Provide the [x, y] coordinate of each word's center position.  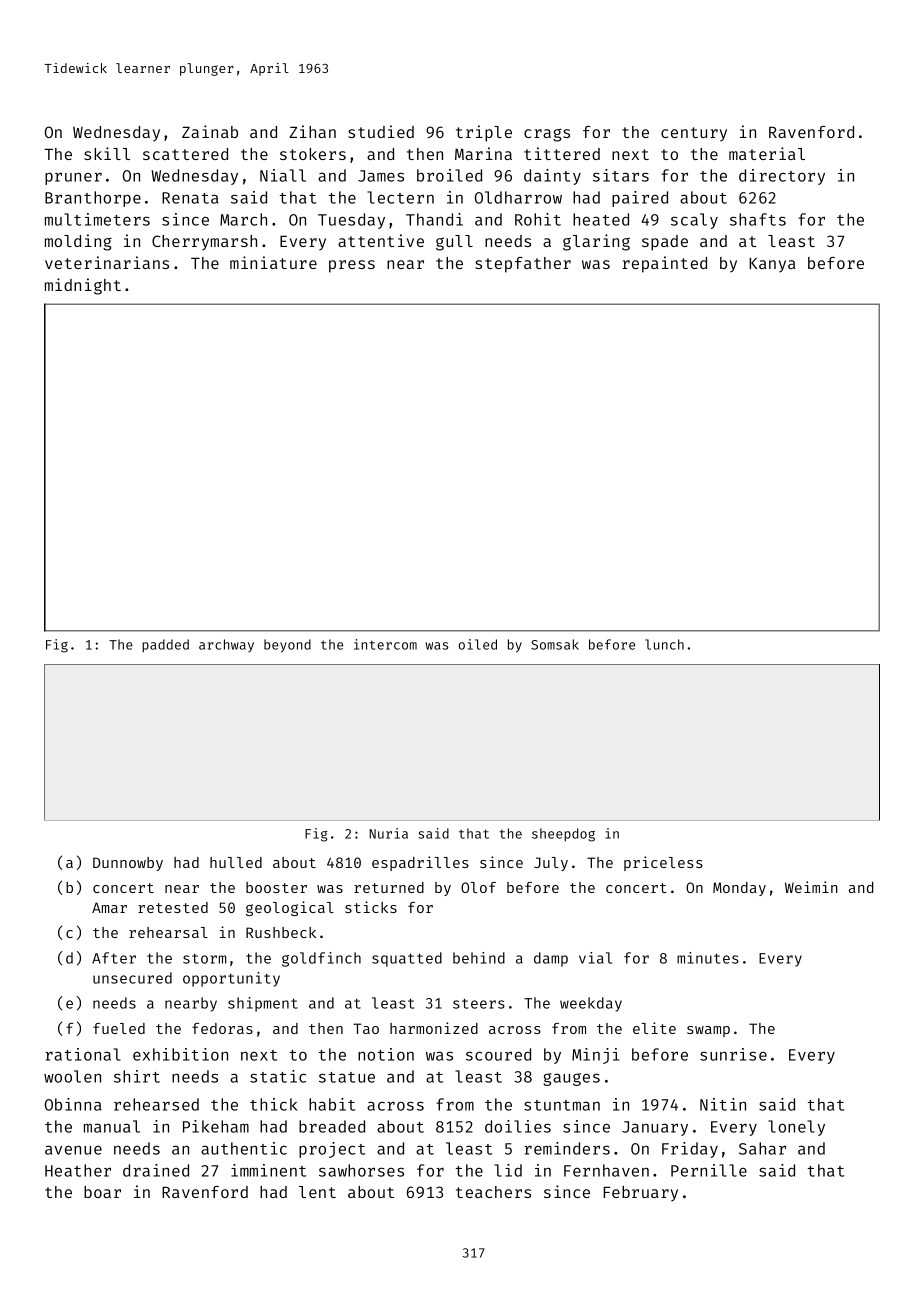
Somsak [555, 644]
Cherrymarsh [204, 243]
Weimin [811, 887]
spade [665, 243]
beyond [287, 646]
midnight [83, 286]
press [352, 266]
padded [165, 645]
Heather [78, 1170]
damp [551, 959]
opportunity [231, 979]
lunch [664, 644]
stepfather [523, 265]
